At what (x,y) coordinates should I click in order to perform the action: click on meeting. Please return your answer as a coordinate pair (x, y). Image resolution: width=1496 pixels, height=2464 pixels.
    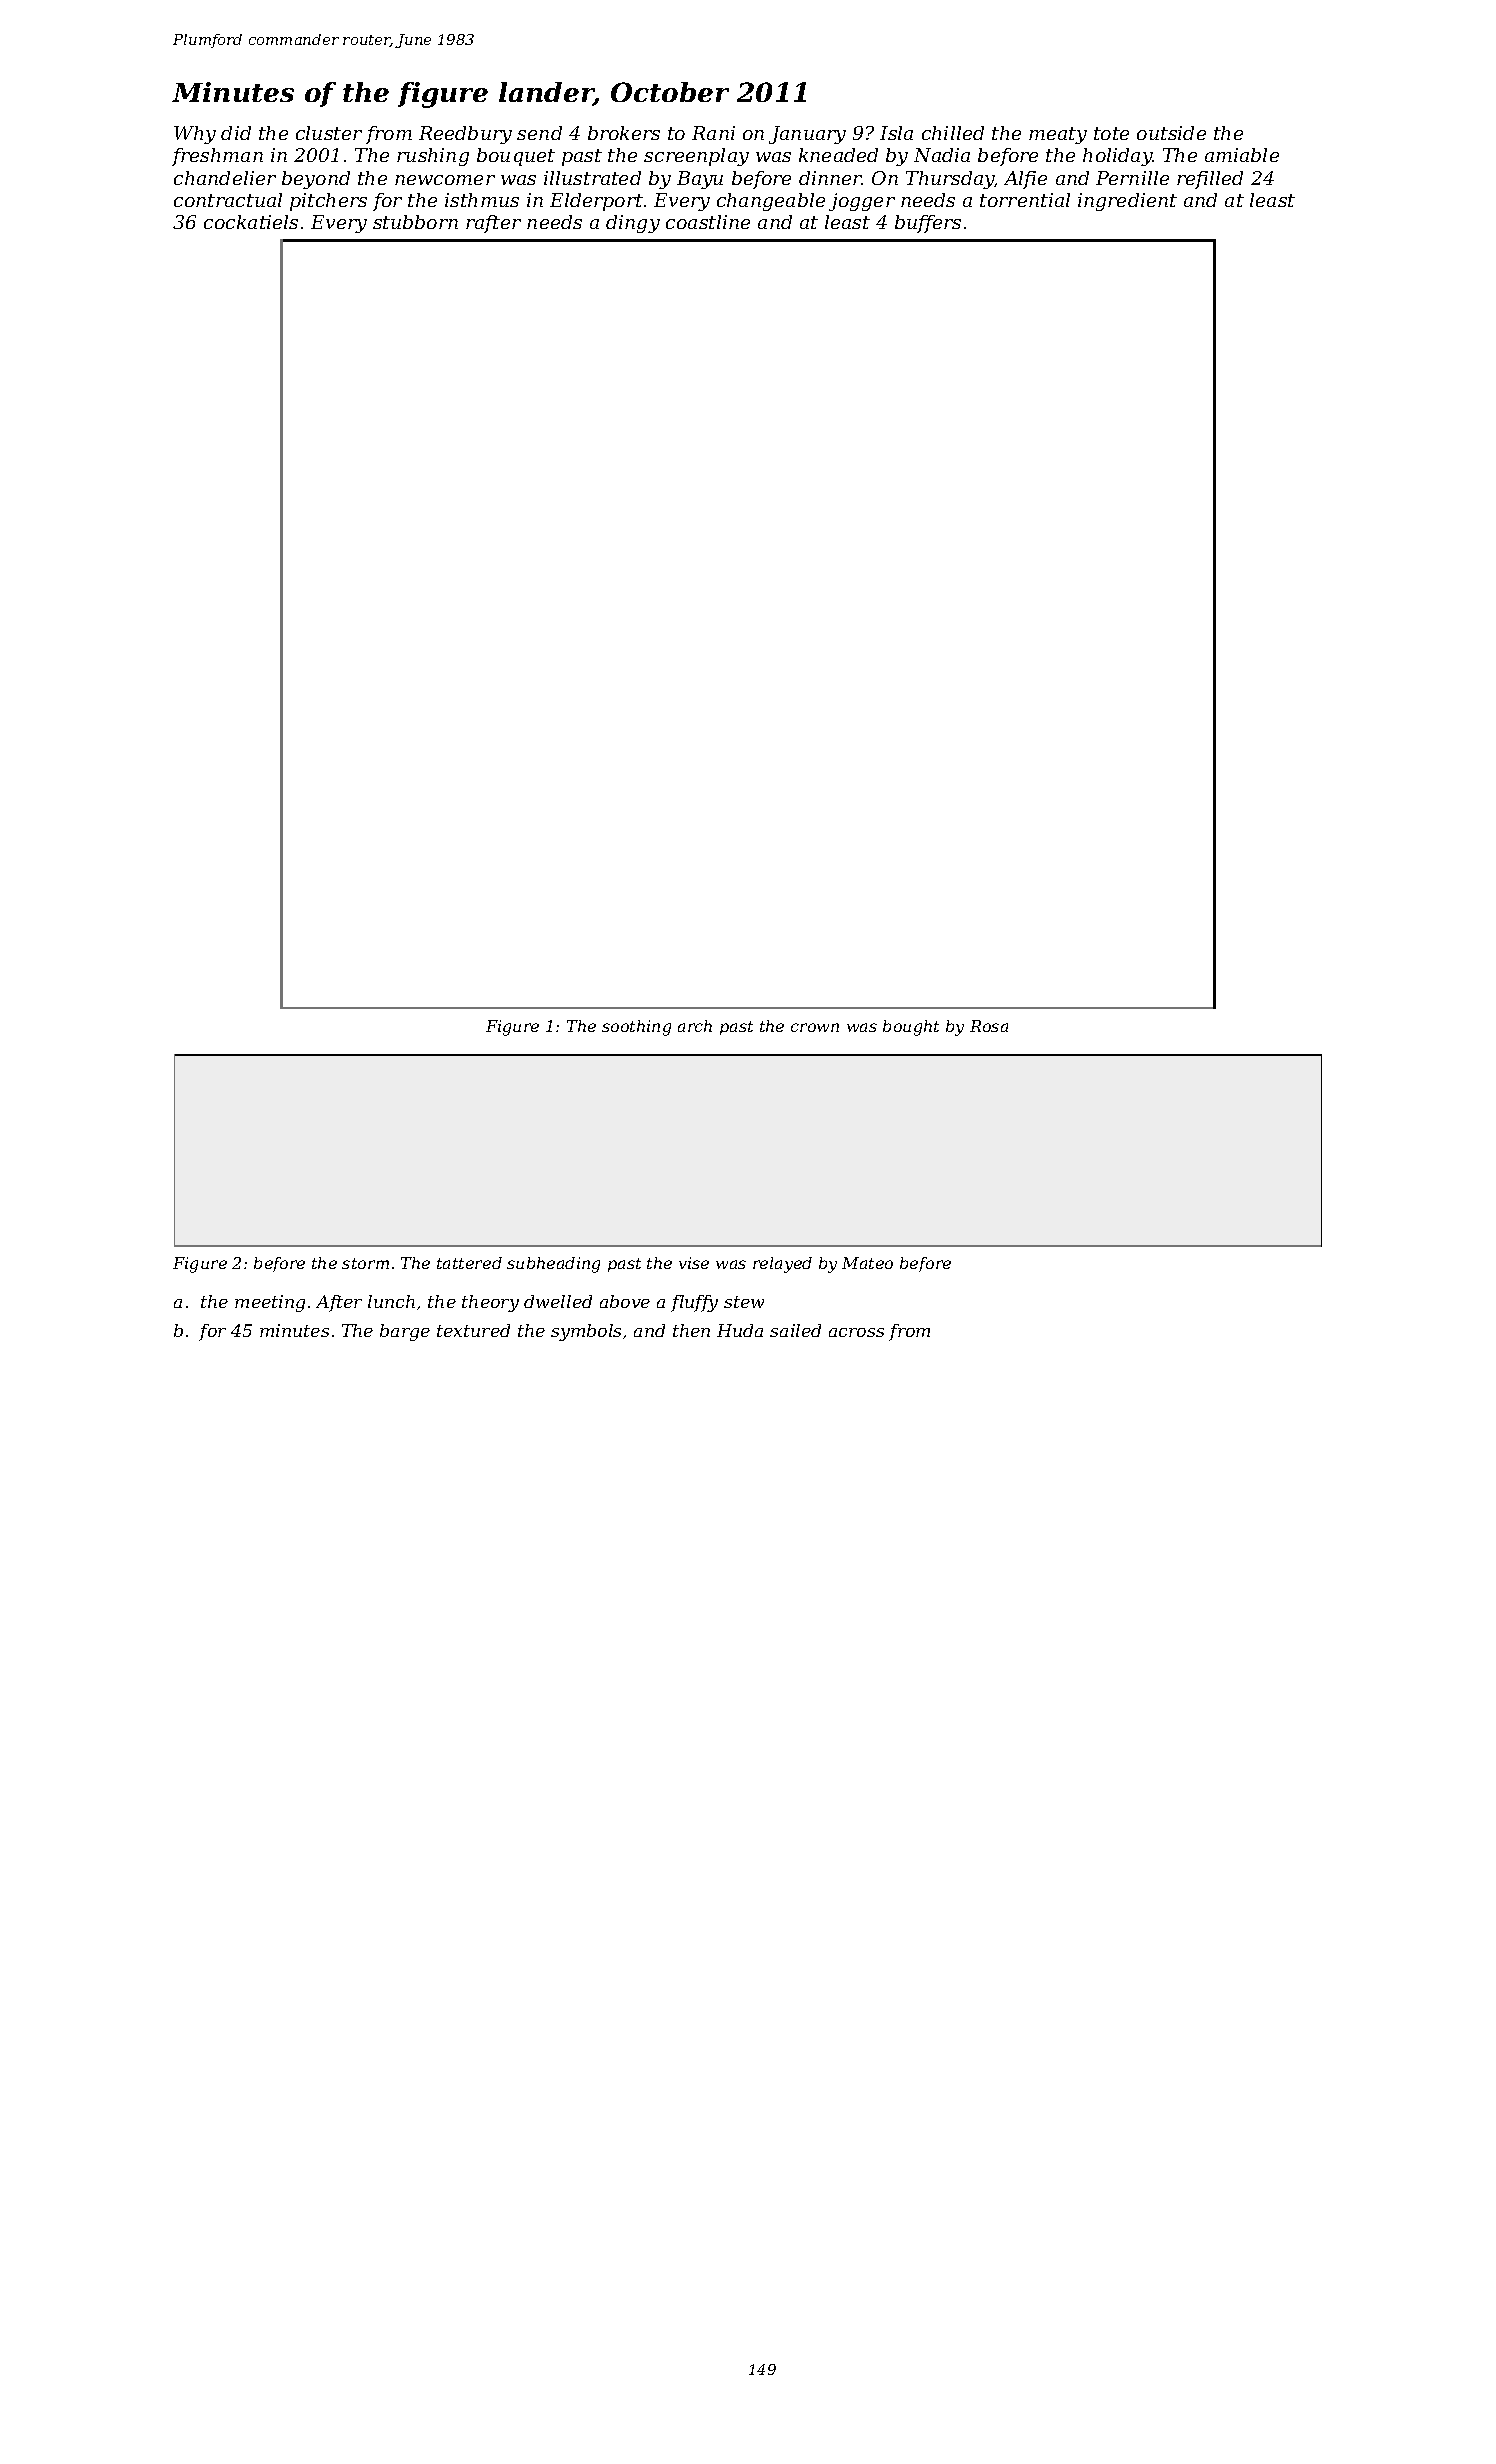
    Looking at the image, I should click on (270, 1303).
